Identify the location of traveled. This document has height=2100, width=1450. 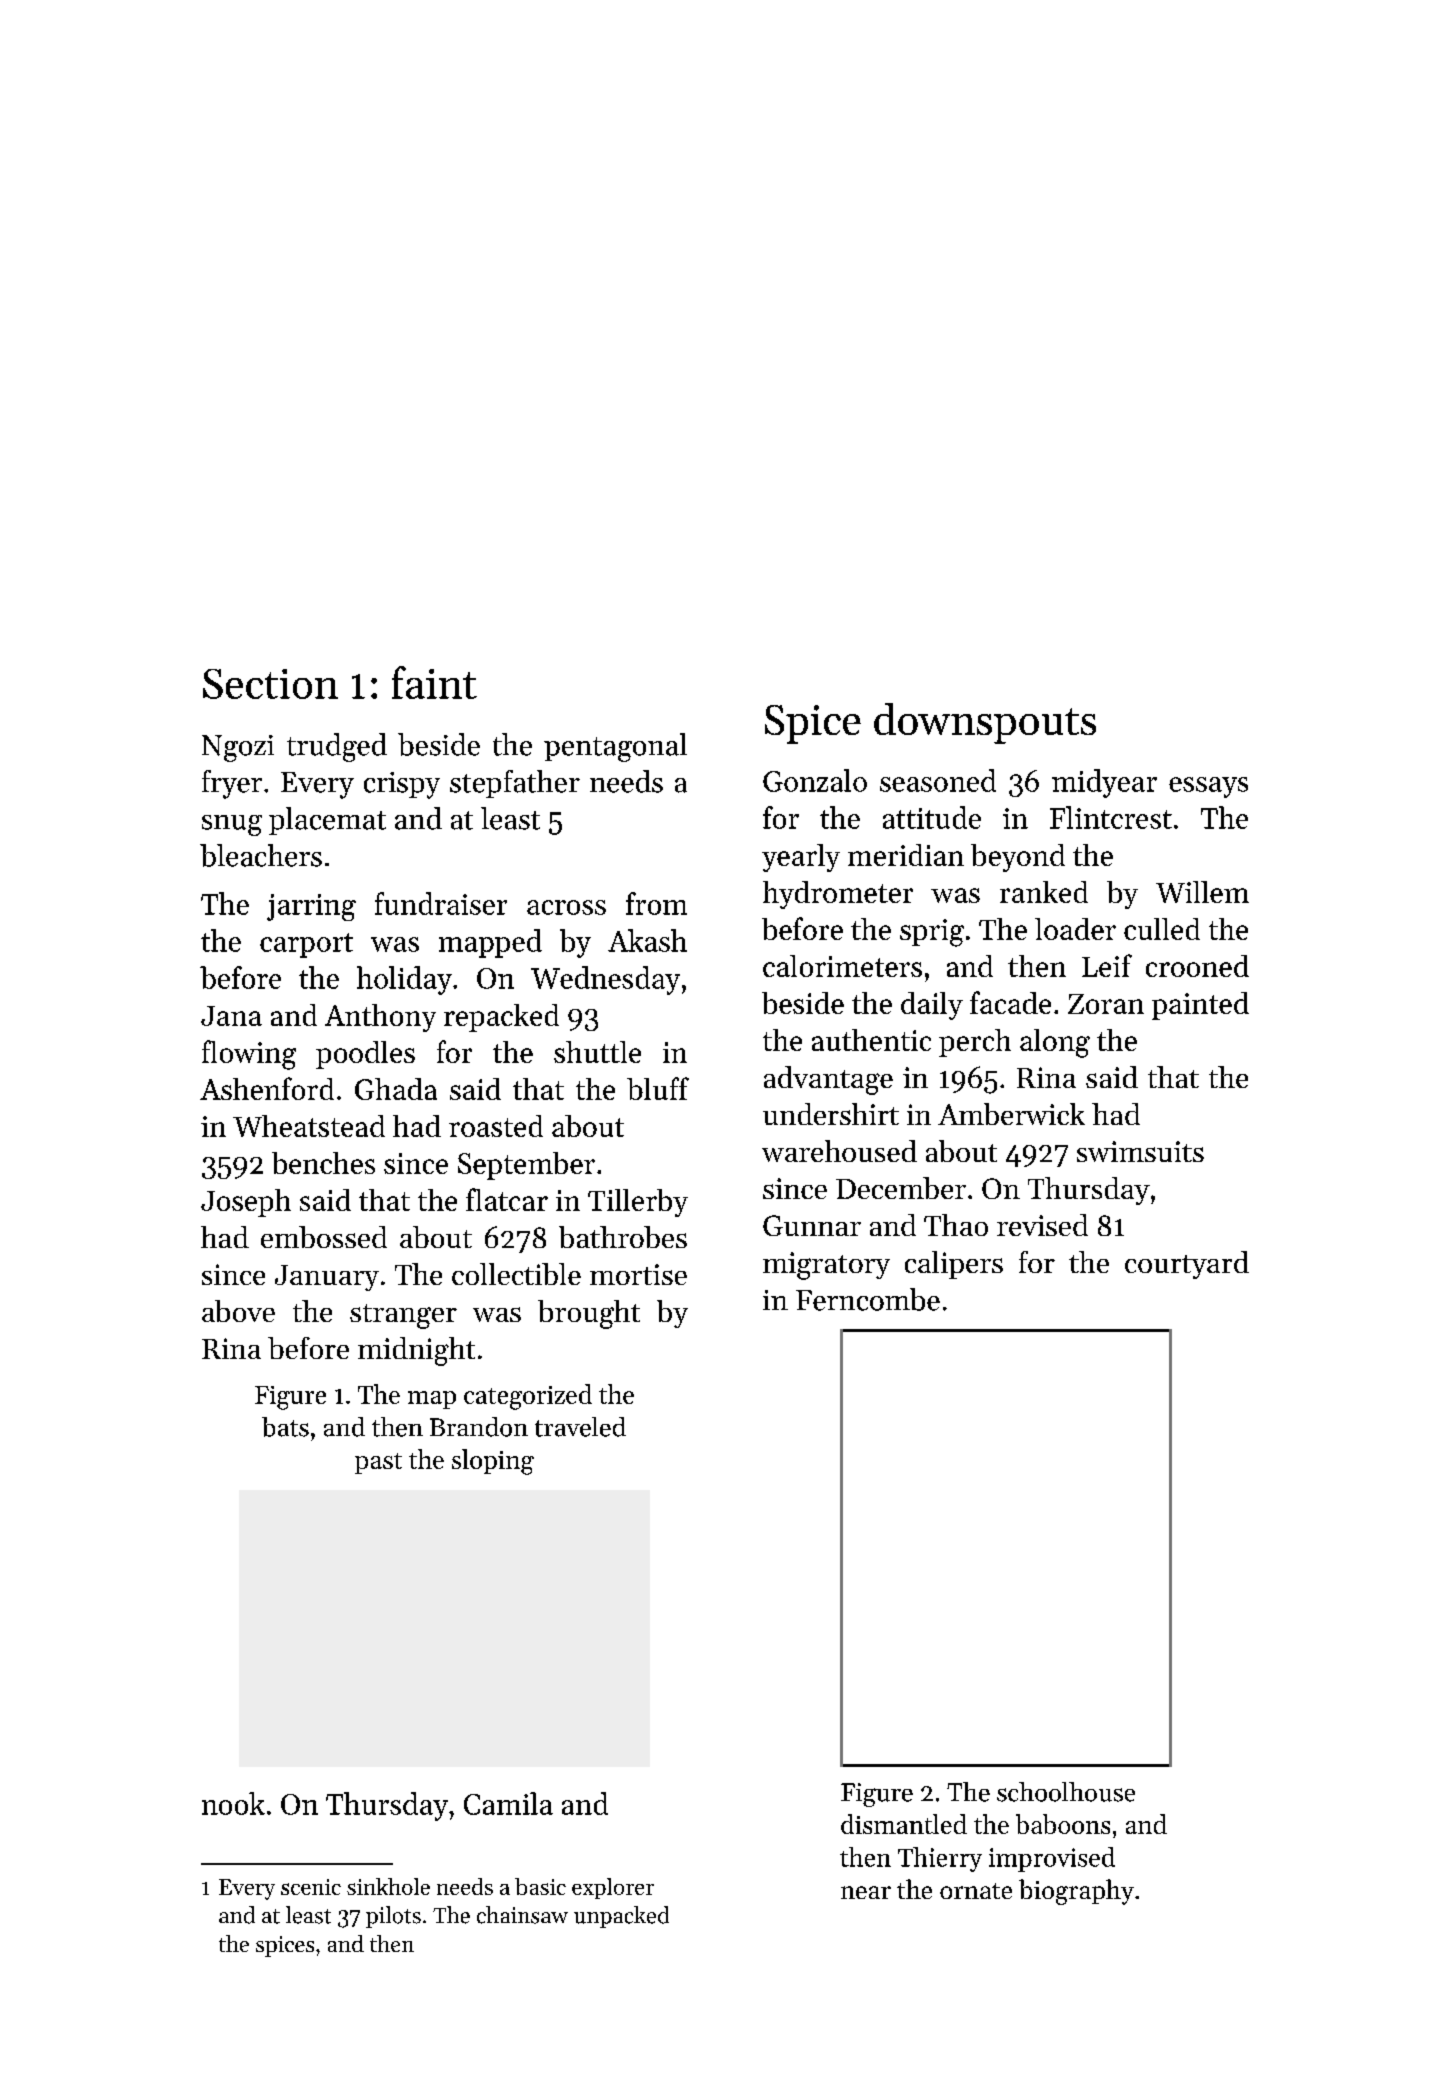
(580, 1427).
